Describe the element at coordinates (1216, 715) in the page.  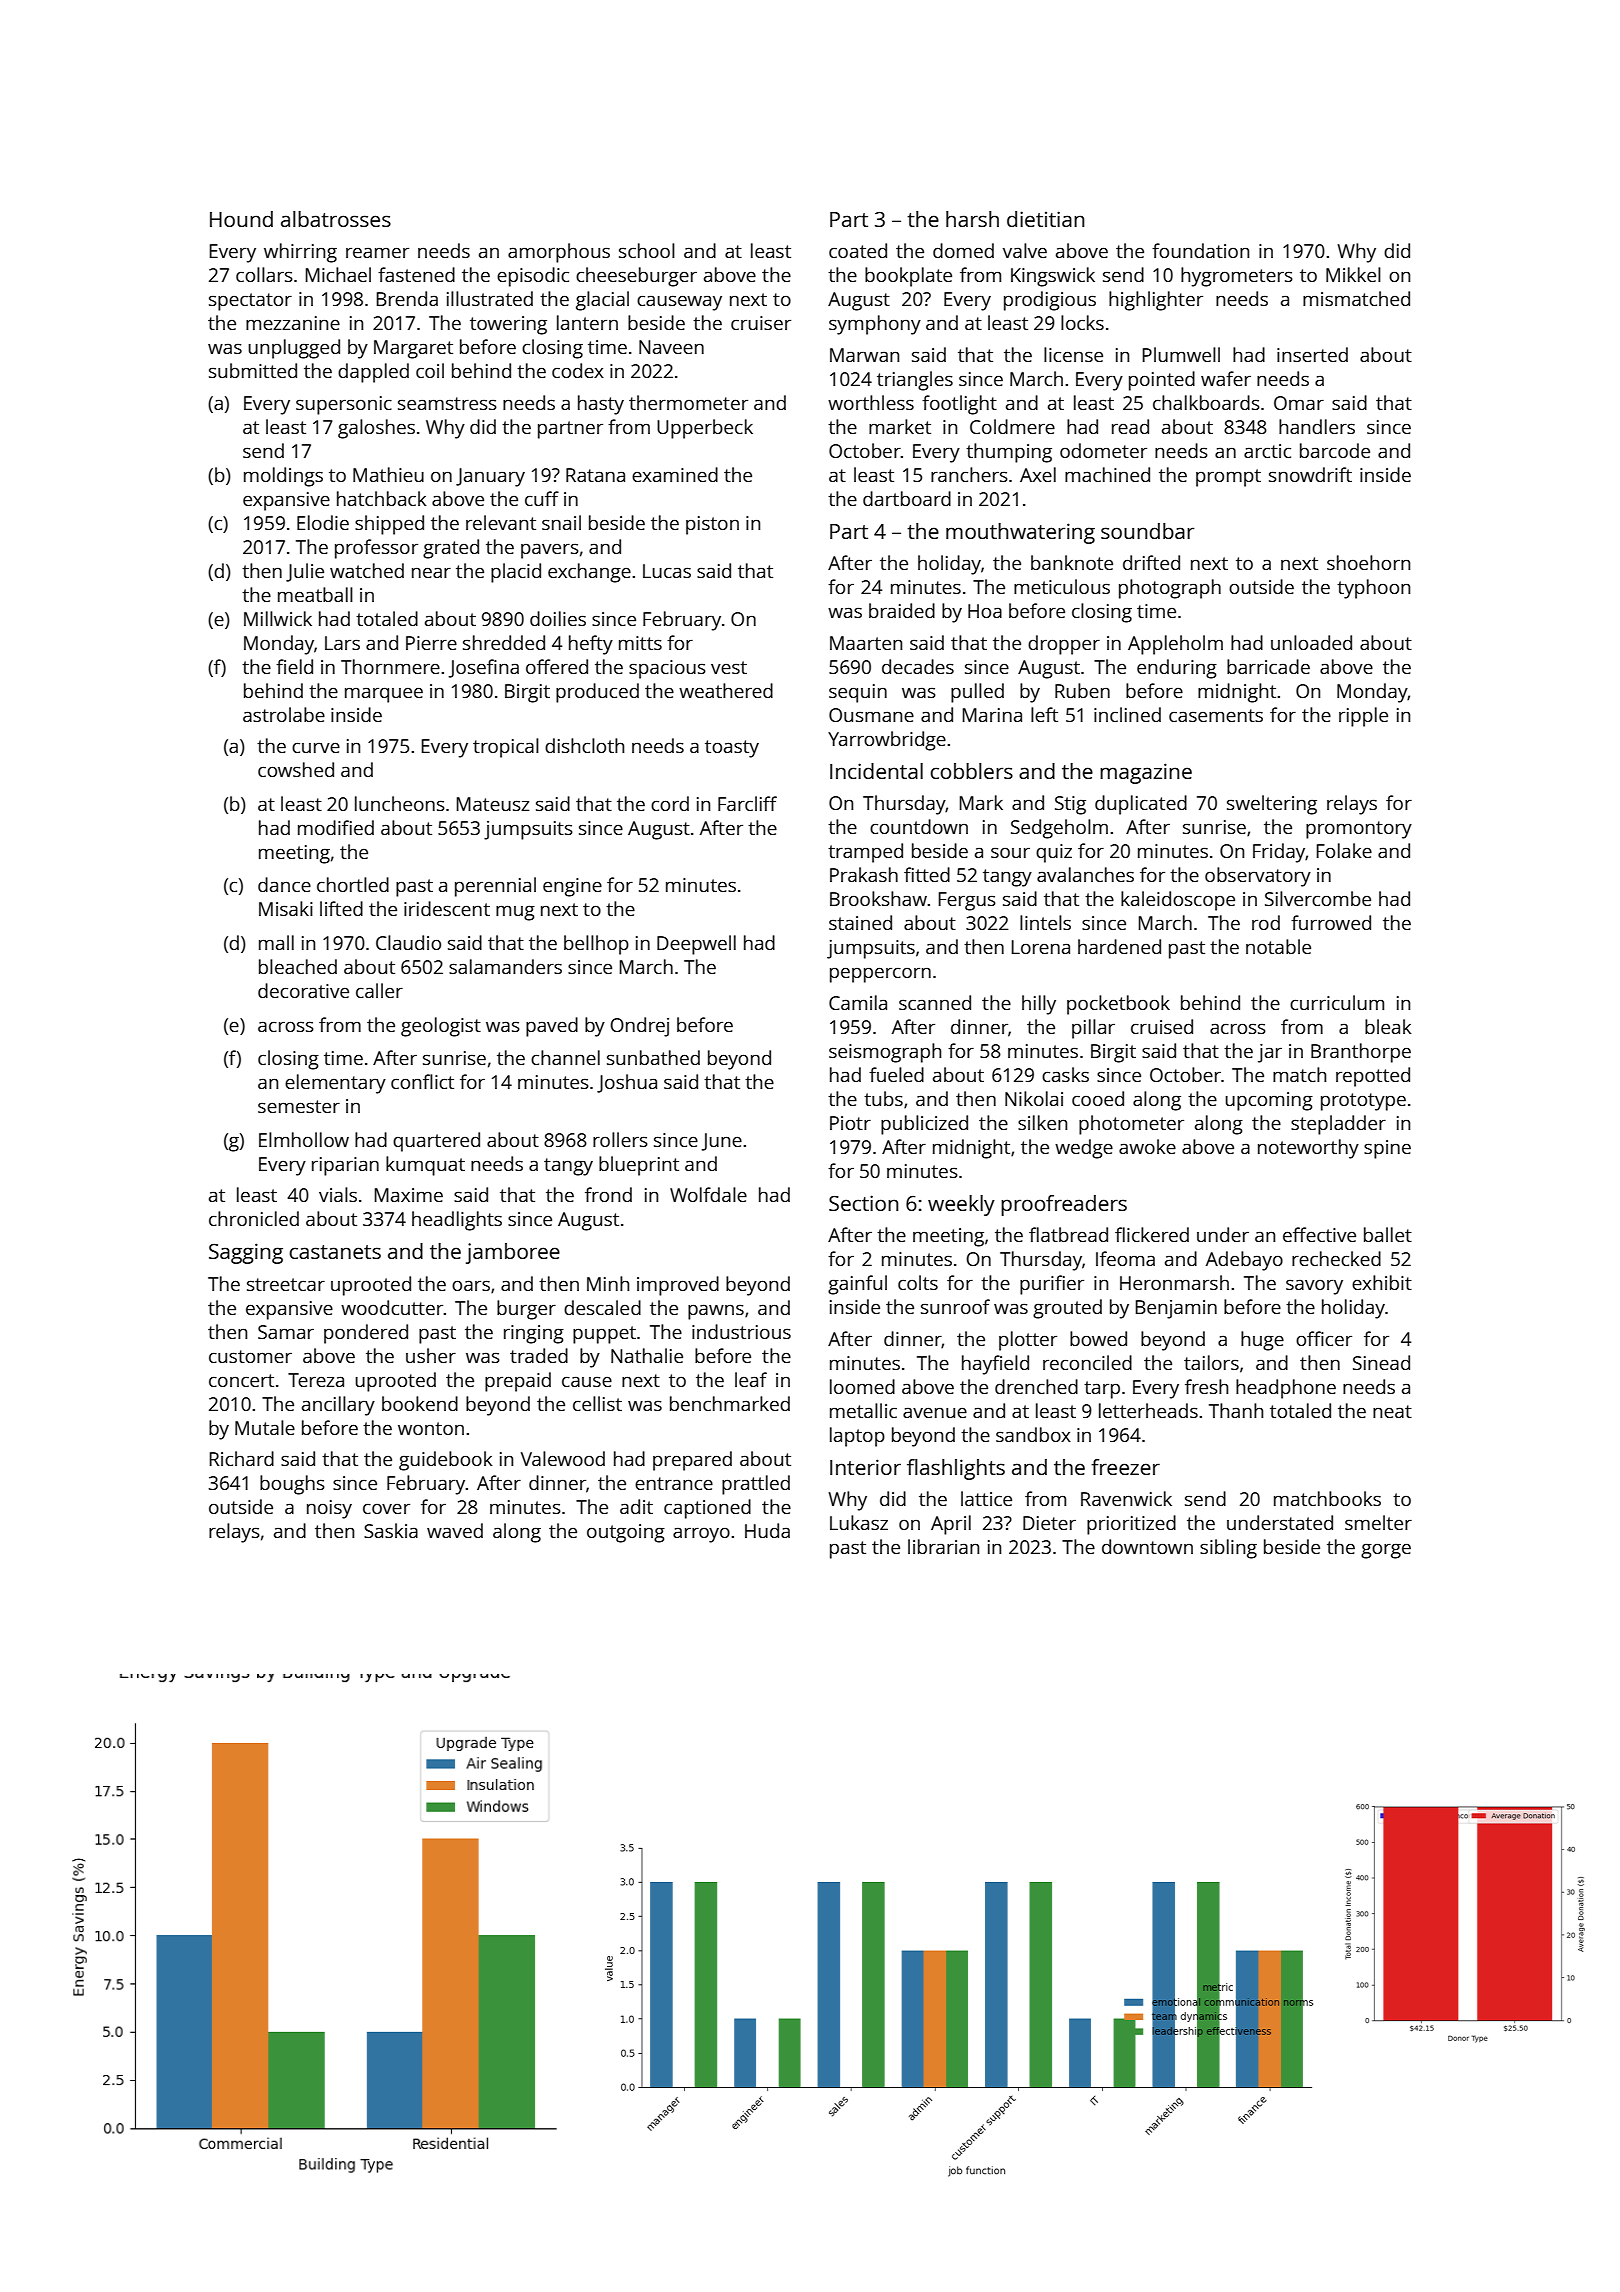
I see `casements` at that location.
